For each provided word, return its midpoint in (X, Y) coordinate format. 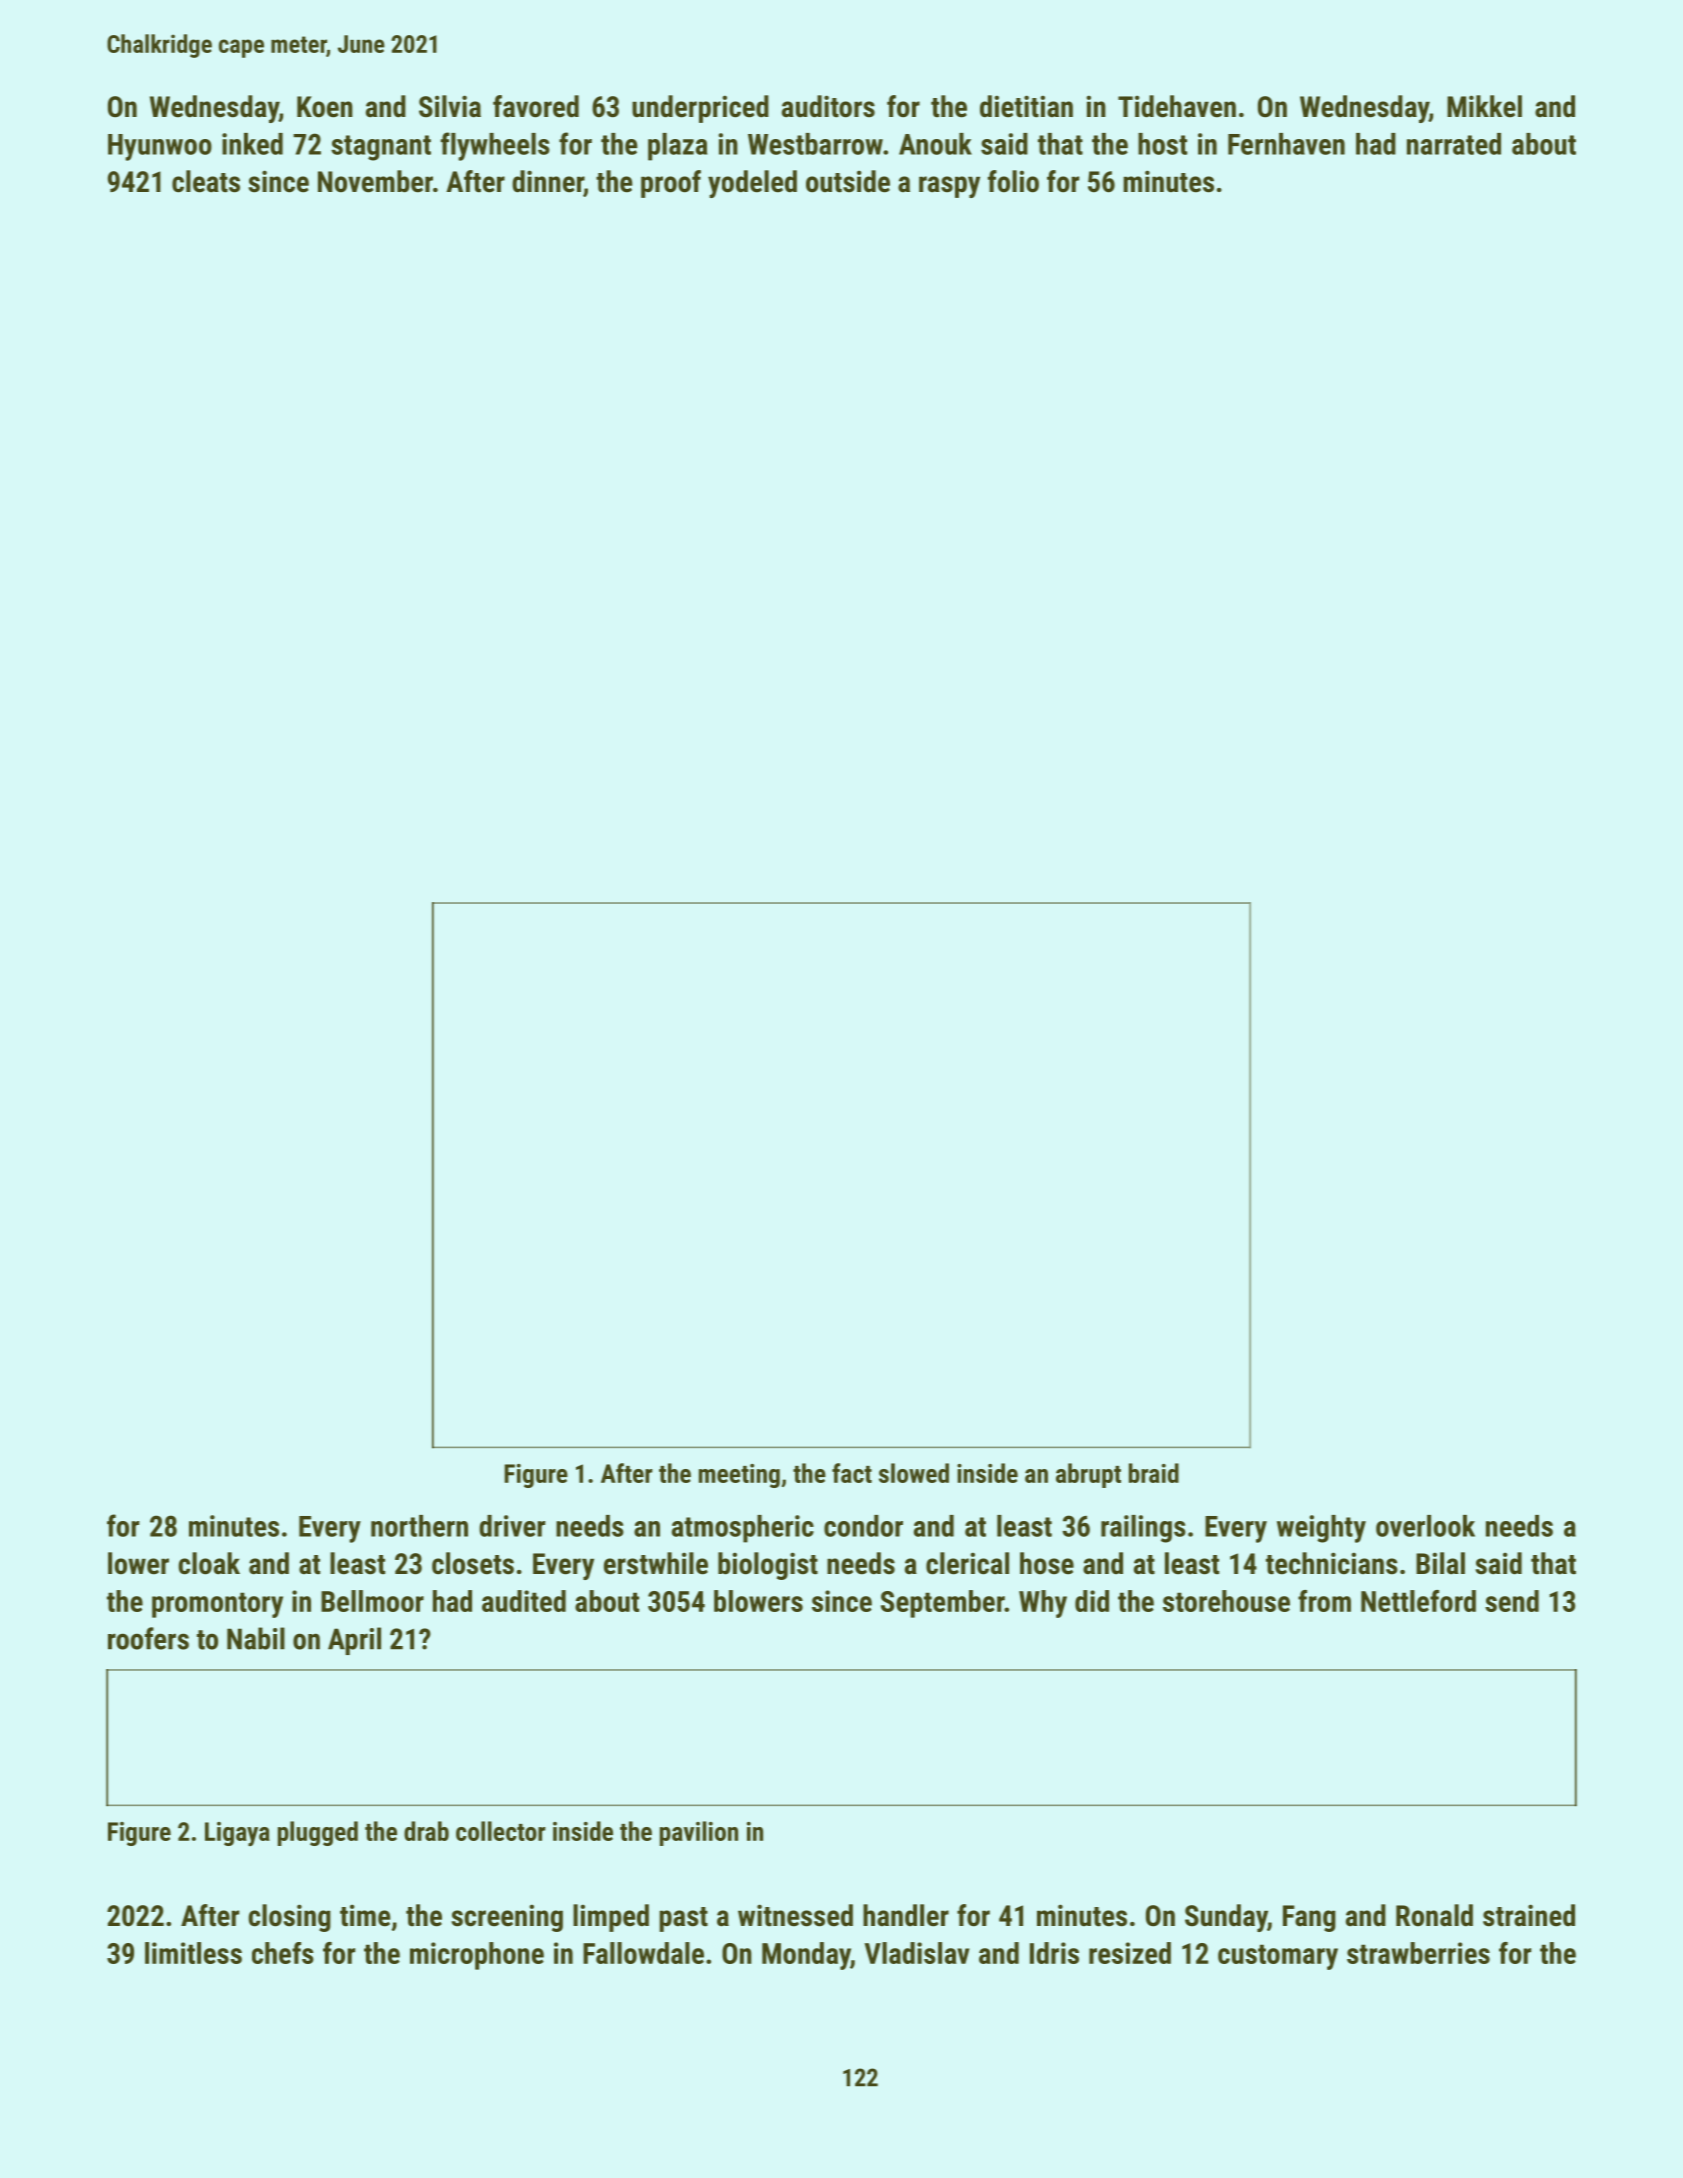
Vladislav (917, 1953)
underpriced (700, 109)
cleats (206, 181)
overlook (1425, 1526)
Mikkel (1484, 106)
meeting (739, 1476)
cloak (209, 1563)
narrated (1454, 144)
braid (1154, 1473)
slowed (914, 1473)
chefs (283, 1953)
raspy (949, 187)
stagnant (381, 148)
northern (419, 1526)
